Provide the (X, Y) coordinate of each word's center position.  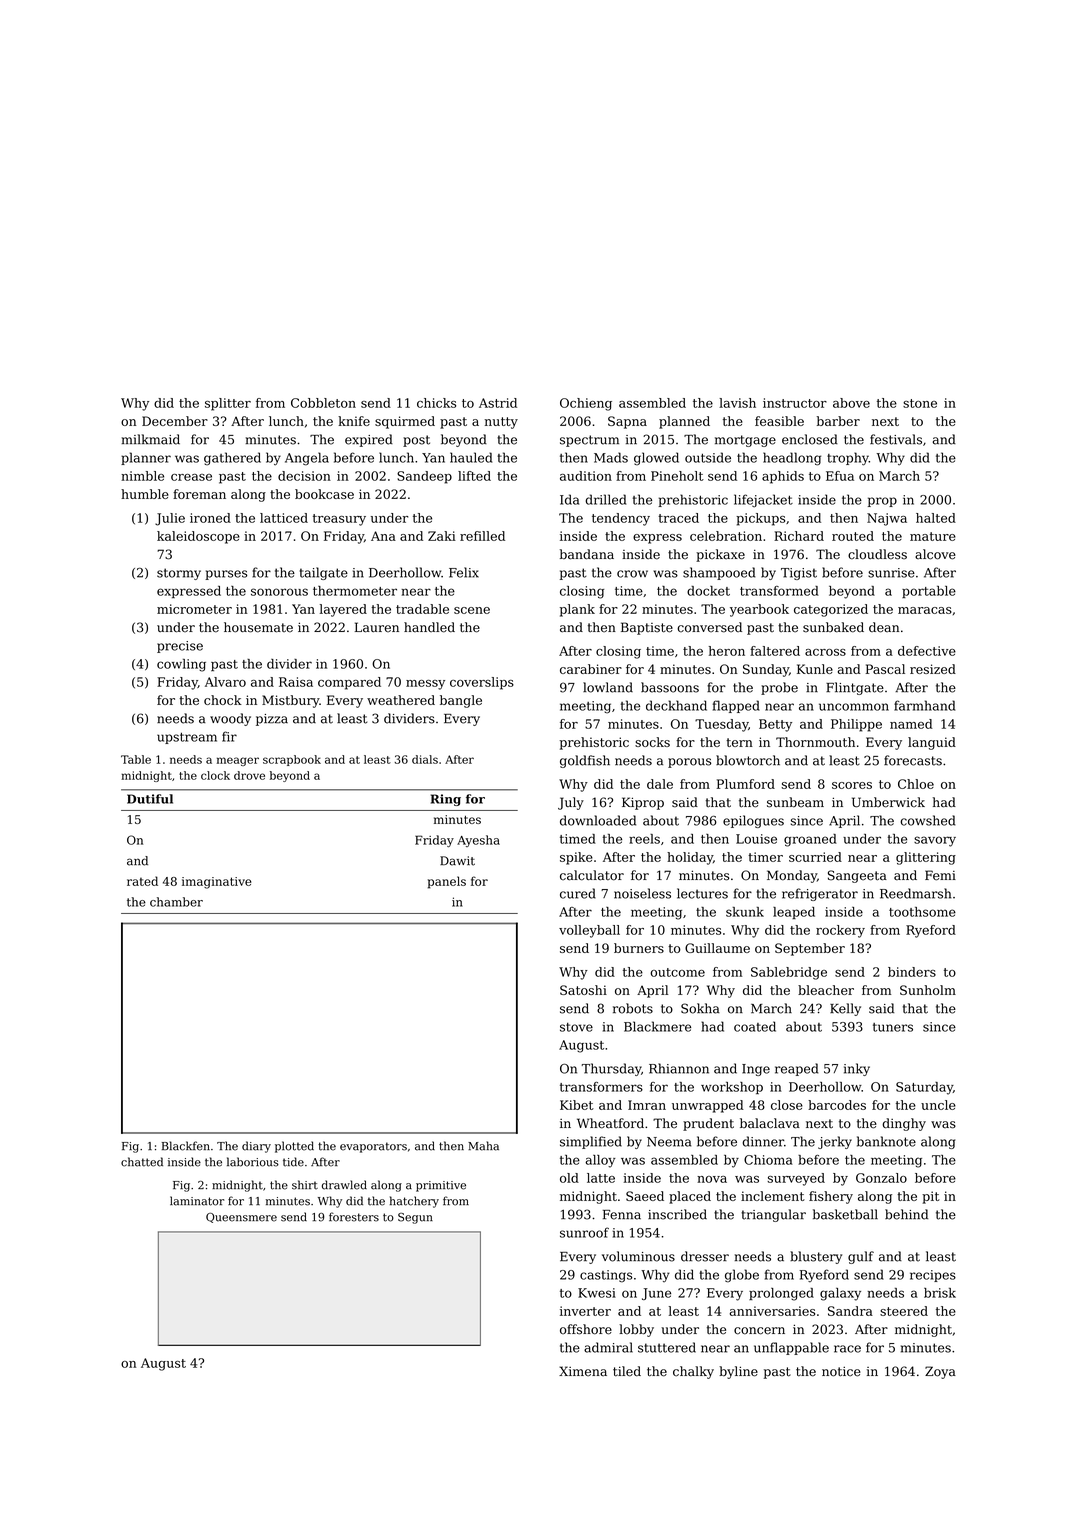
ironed (210, 518)
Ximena (583, 1371)
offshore (586, 1329)
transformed (779, 591)
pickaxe (720, 555)
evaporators (373, 1147)
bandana (587, 554)
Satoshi (583, 990)
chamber (176, 902)
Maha (483, 1146)
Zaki (442, 536)
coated (755, 1026)
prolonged (781, 1294)
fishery (831, 1197)
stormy (179, 574)
